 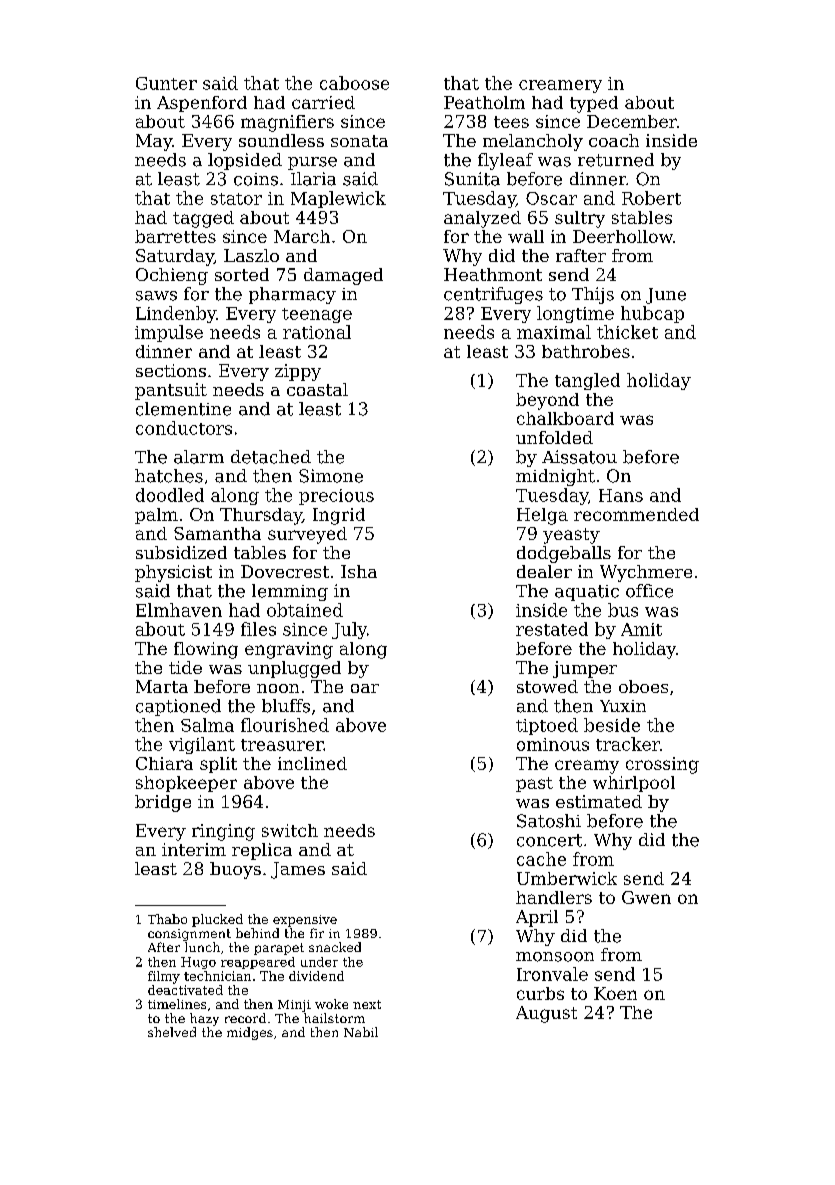 I want to click on behind, so click(x=257, y=933).
